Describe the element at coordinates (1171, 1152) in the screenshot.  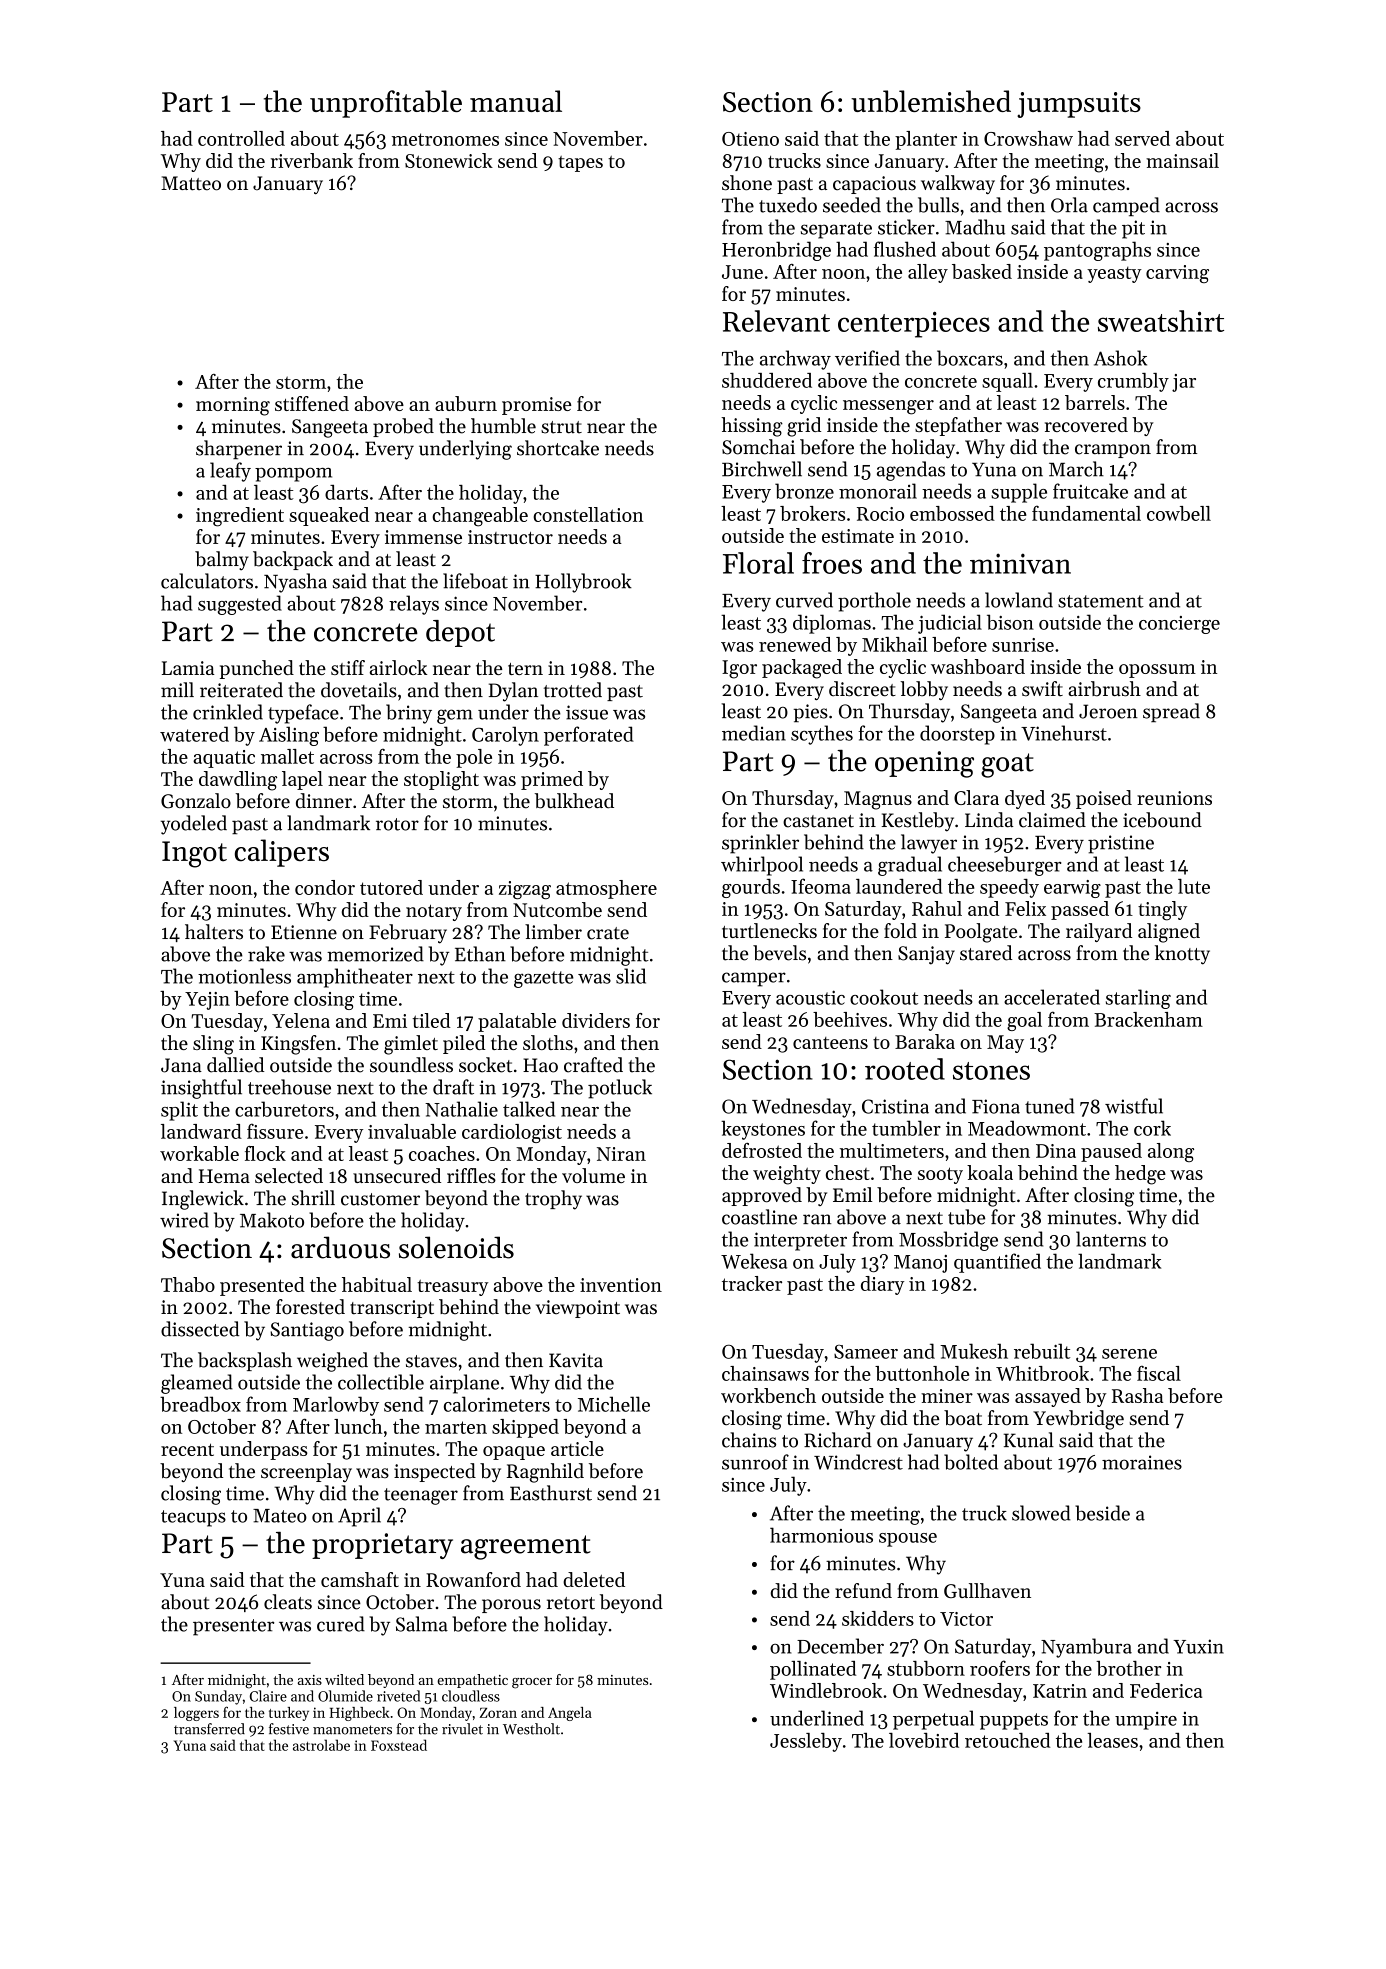
I see `along` at that location.
